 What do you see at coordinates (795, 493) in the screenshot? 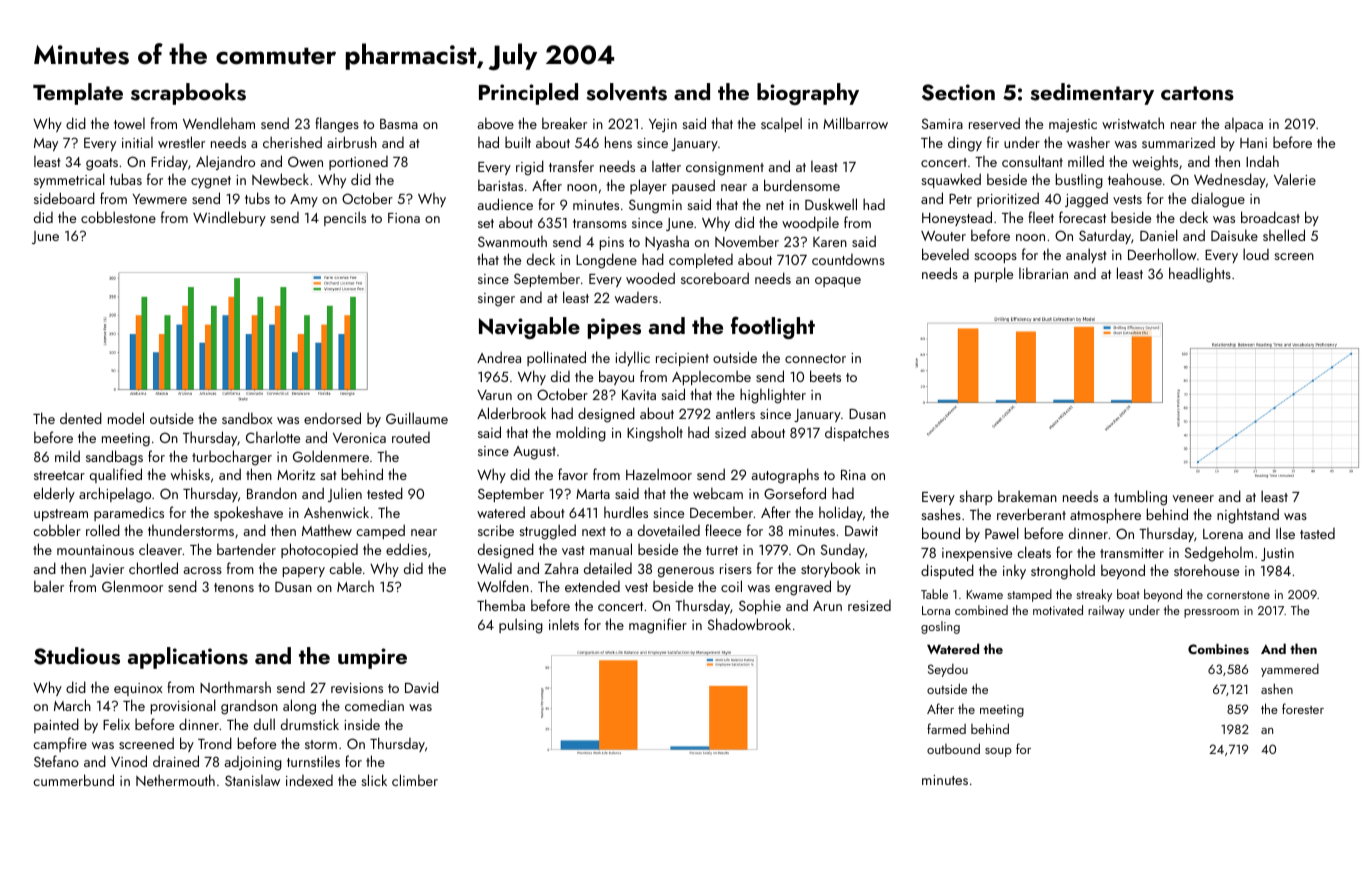
I see `Gorseford` at bounding box center [795, 493].
